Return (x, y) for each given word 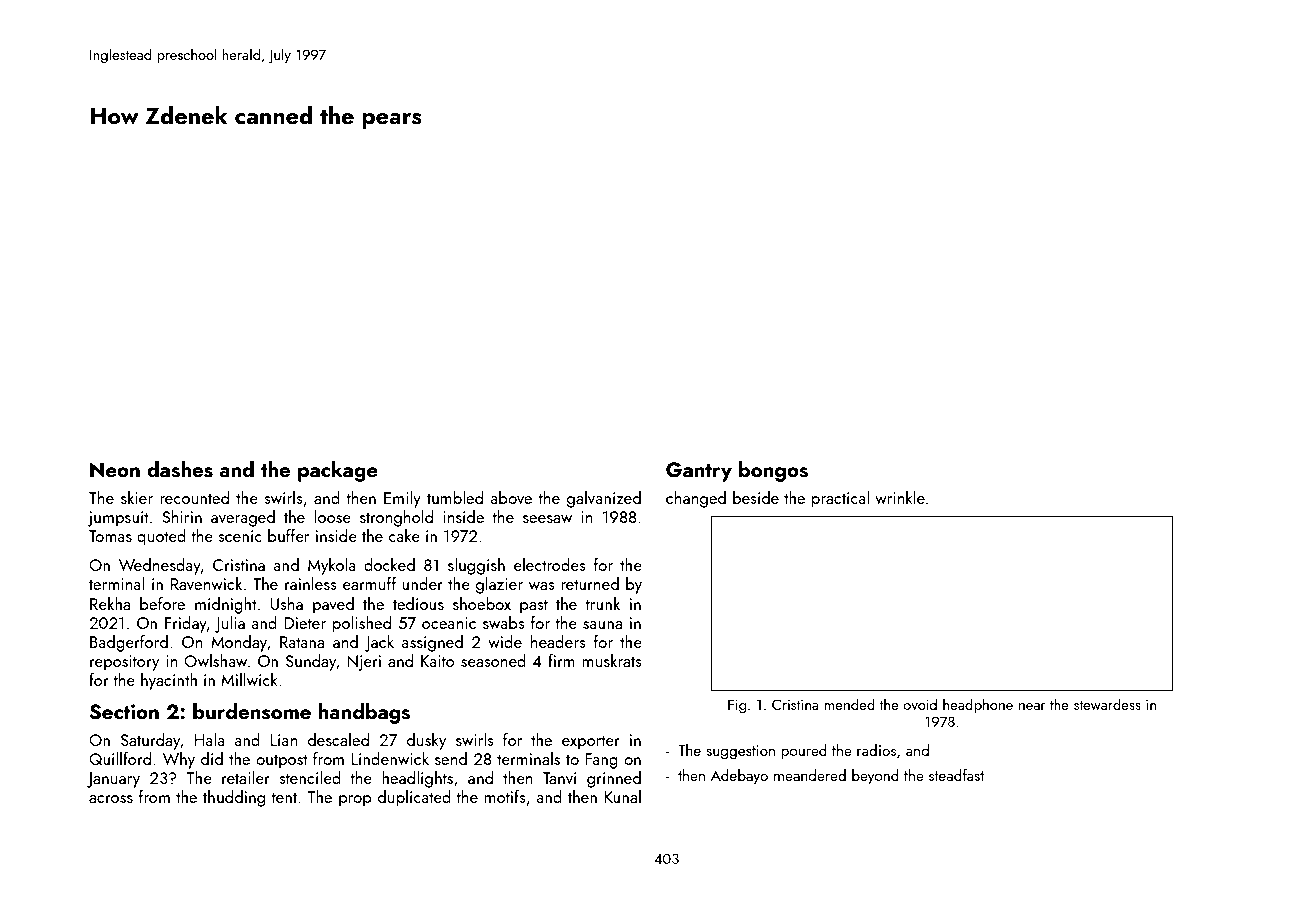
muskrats (612, 660)
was (542, 586)
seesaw (547, 519)
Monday (239, 643)
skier (137, 497)
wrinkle (900, 497)
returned (590, 583)
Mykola (332, 566)
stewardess (1107, 704)
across (111, 799)
